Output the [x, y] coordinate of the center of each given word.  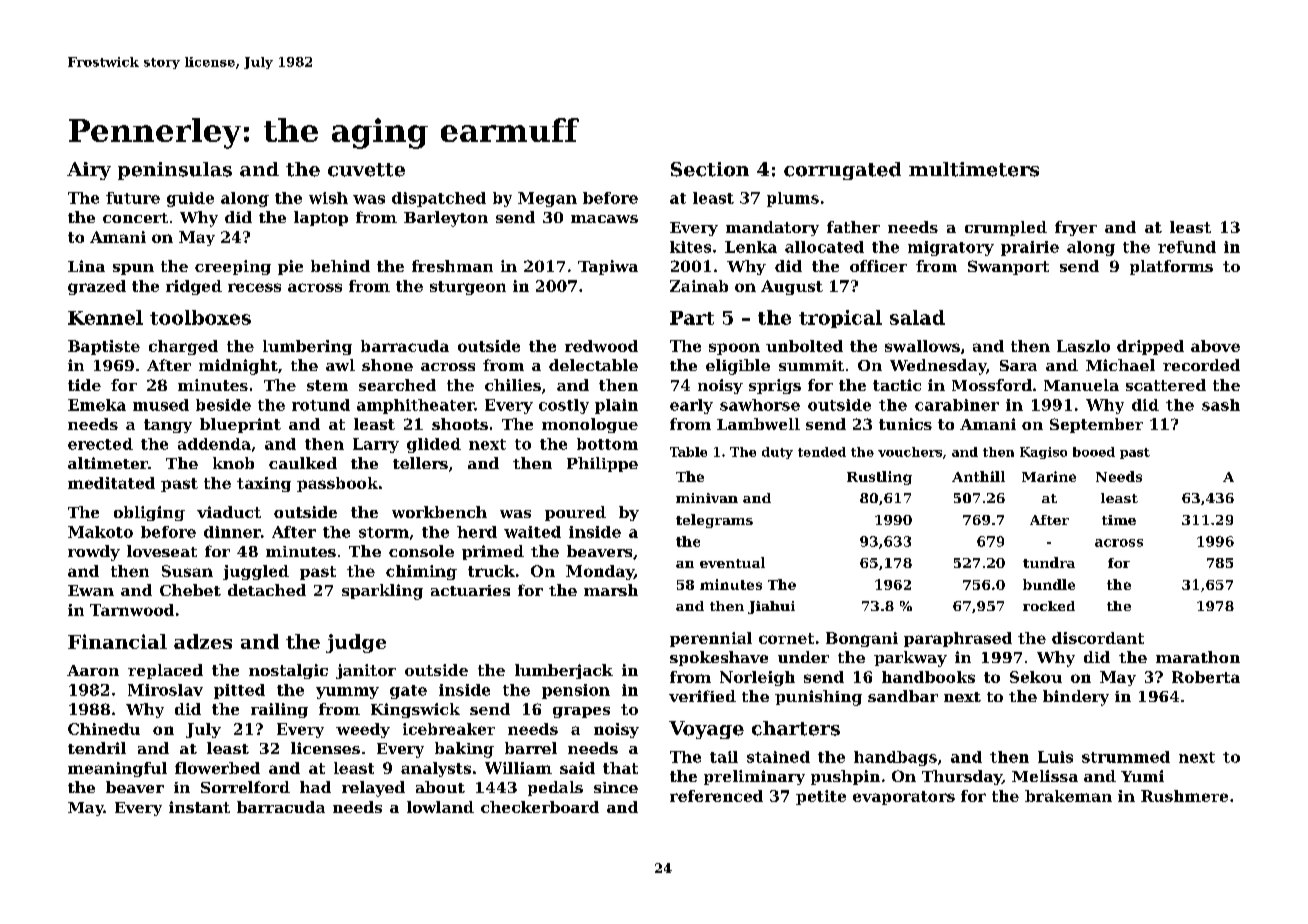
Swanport [1008, 267]
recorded [1201, 365]
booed [1094, 452]
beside [223, 405]
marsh [611, 590]
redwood [601, 346]
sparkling [382, 592]
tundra [1049, 562]
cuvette [366, 170]
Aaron [93, 670]
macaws [604, 219]
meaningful [117, 769]
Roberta [1206, 677]
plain [616, 406]
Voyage [706, 730]
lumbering [307, 347]
